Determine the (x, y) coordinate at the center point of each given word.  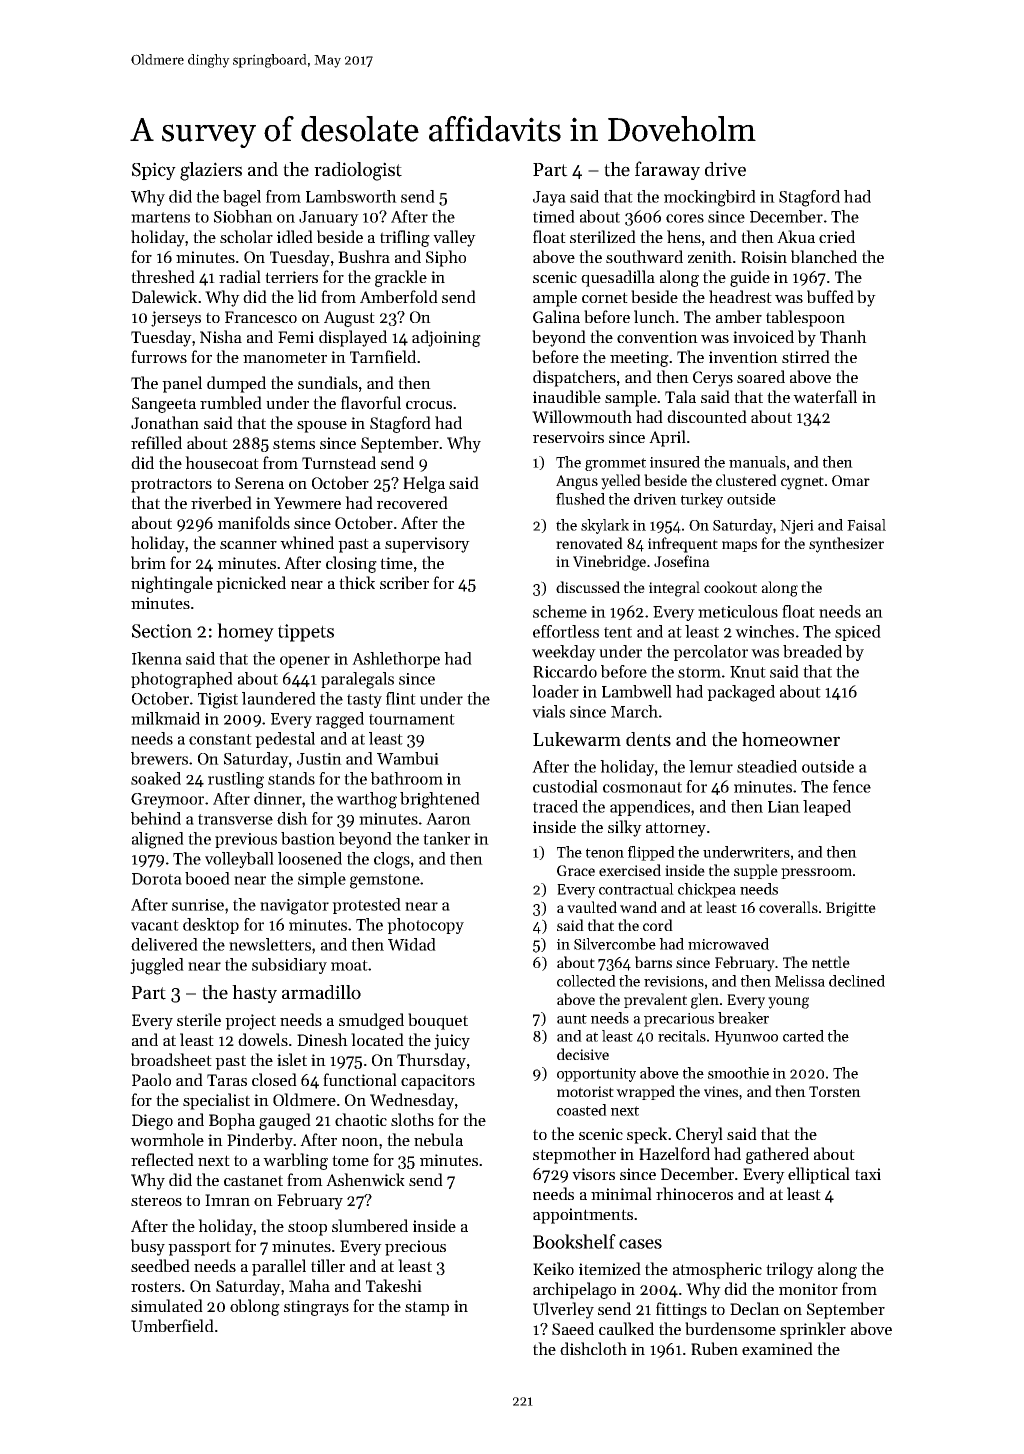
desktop (211, 926)
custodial (565, 786)
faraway (667, 170)
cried (837, 236)
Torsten (835, 1091)
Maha (309, 1285)
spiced (858, 633)
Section (162, 631)
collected (586, 981)
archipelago (574, 1290)
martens (160, 217)
